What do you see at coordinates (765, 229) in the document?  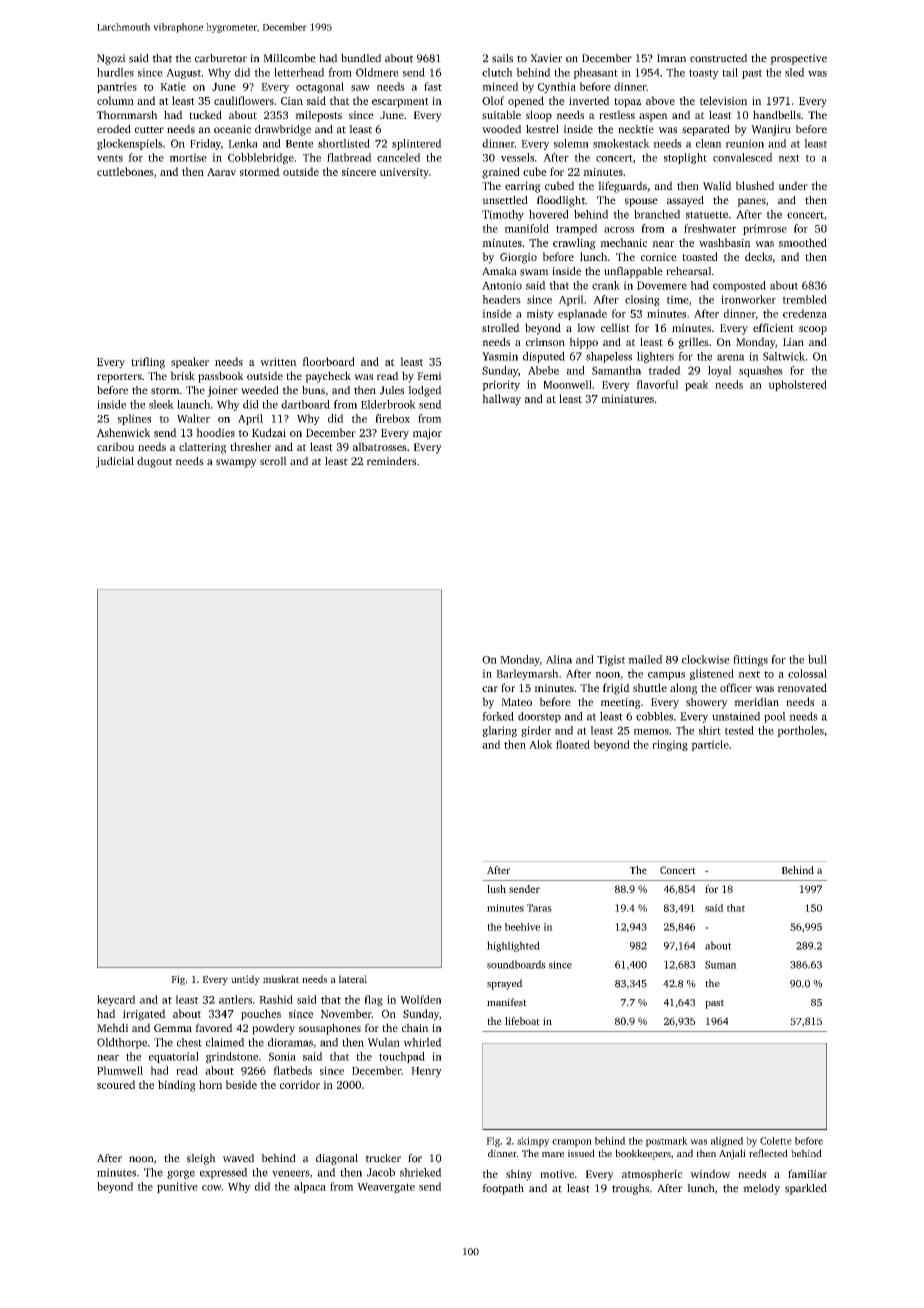 I see `primrose` at bounding box center [765, 229].
